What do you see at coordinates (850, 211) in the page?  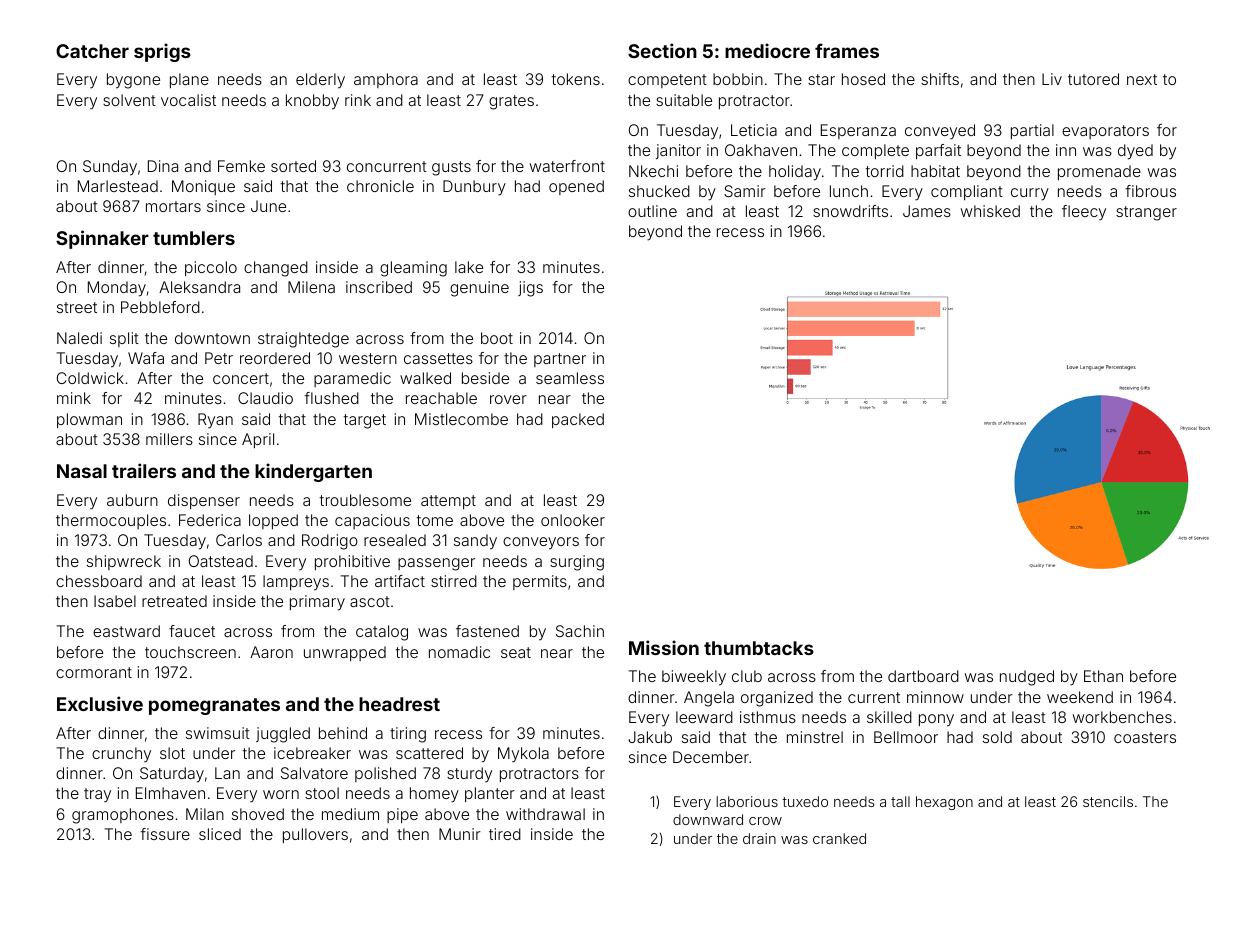 I see `snowdrifts` at bounding box center [850, 211].
